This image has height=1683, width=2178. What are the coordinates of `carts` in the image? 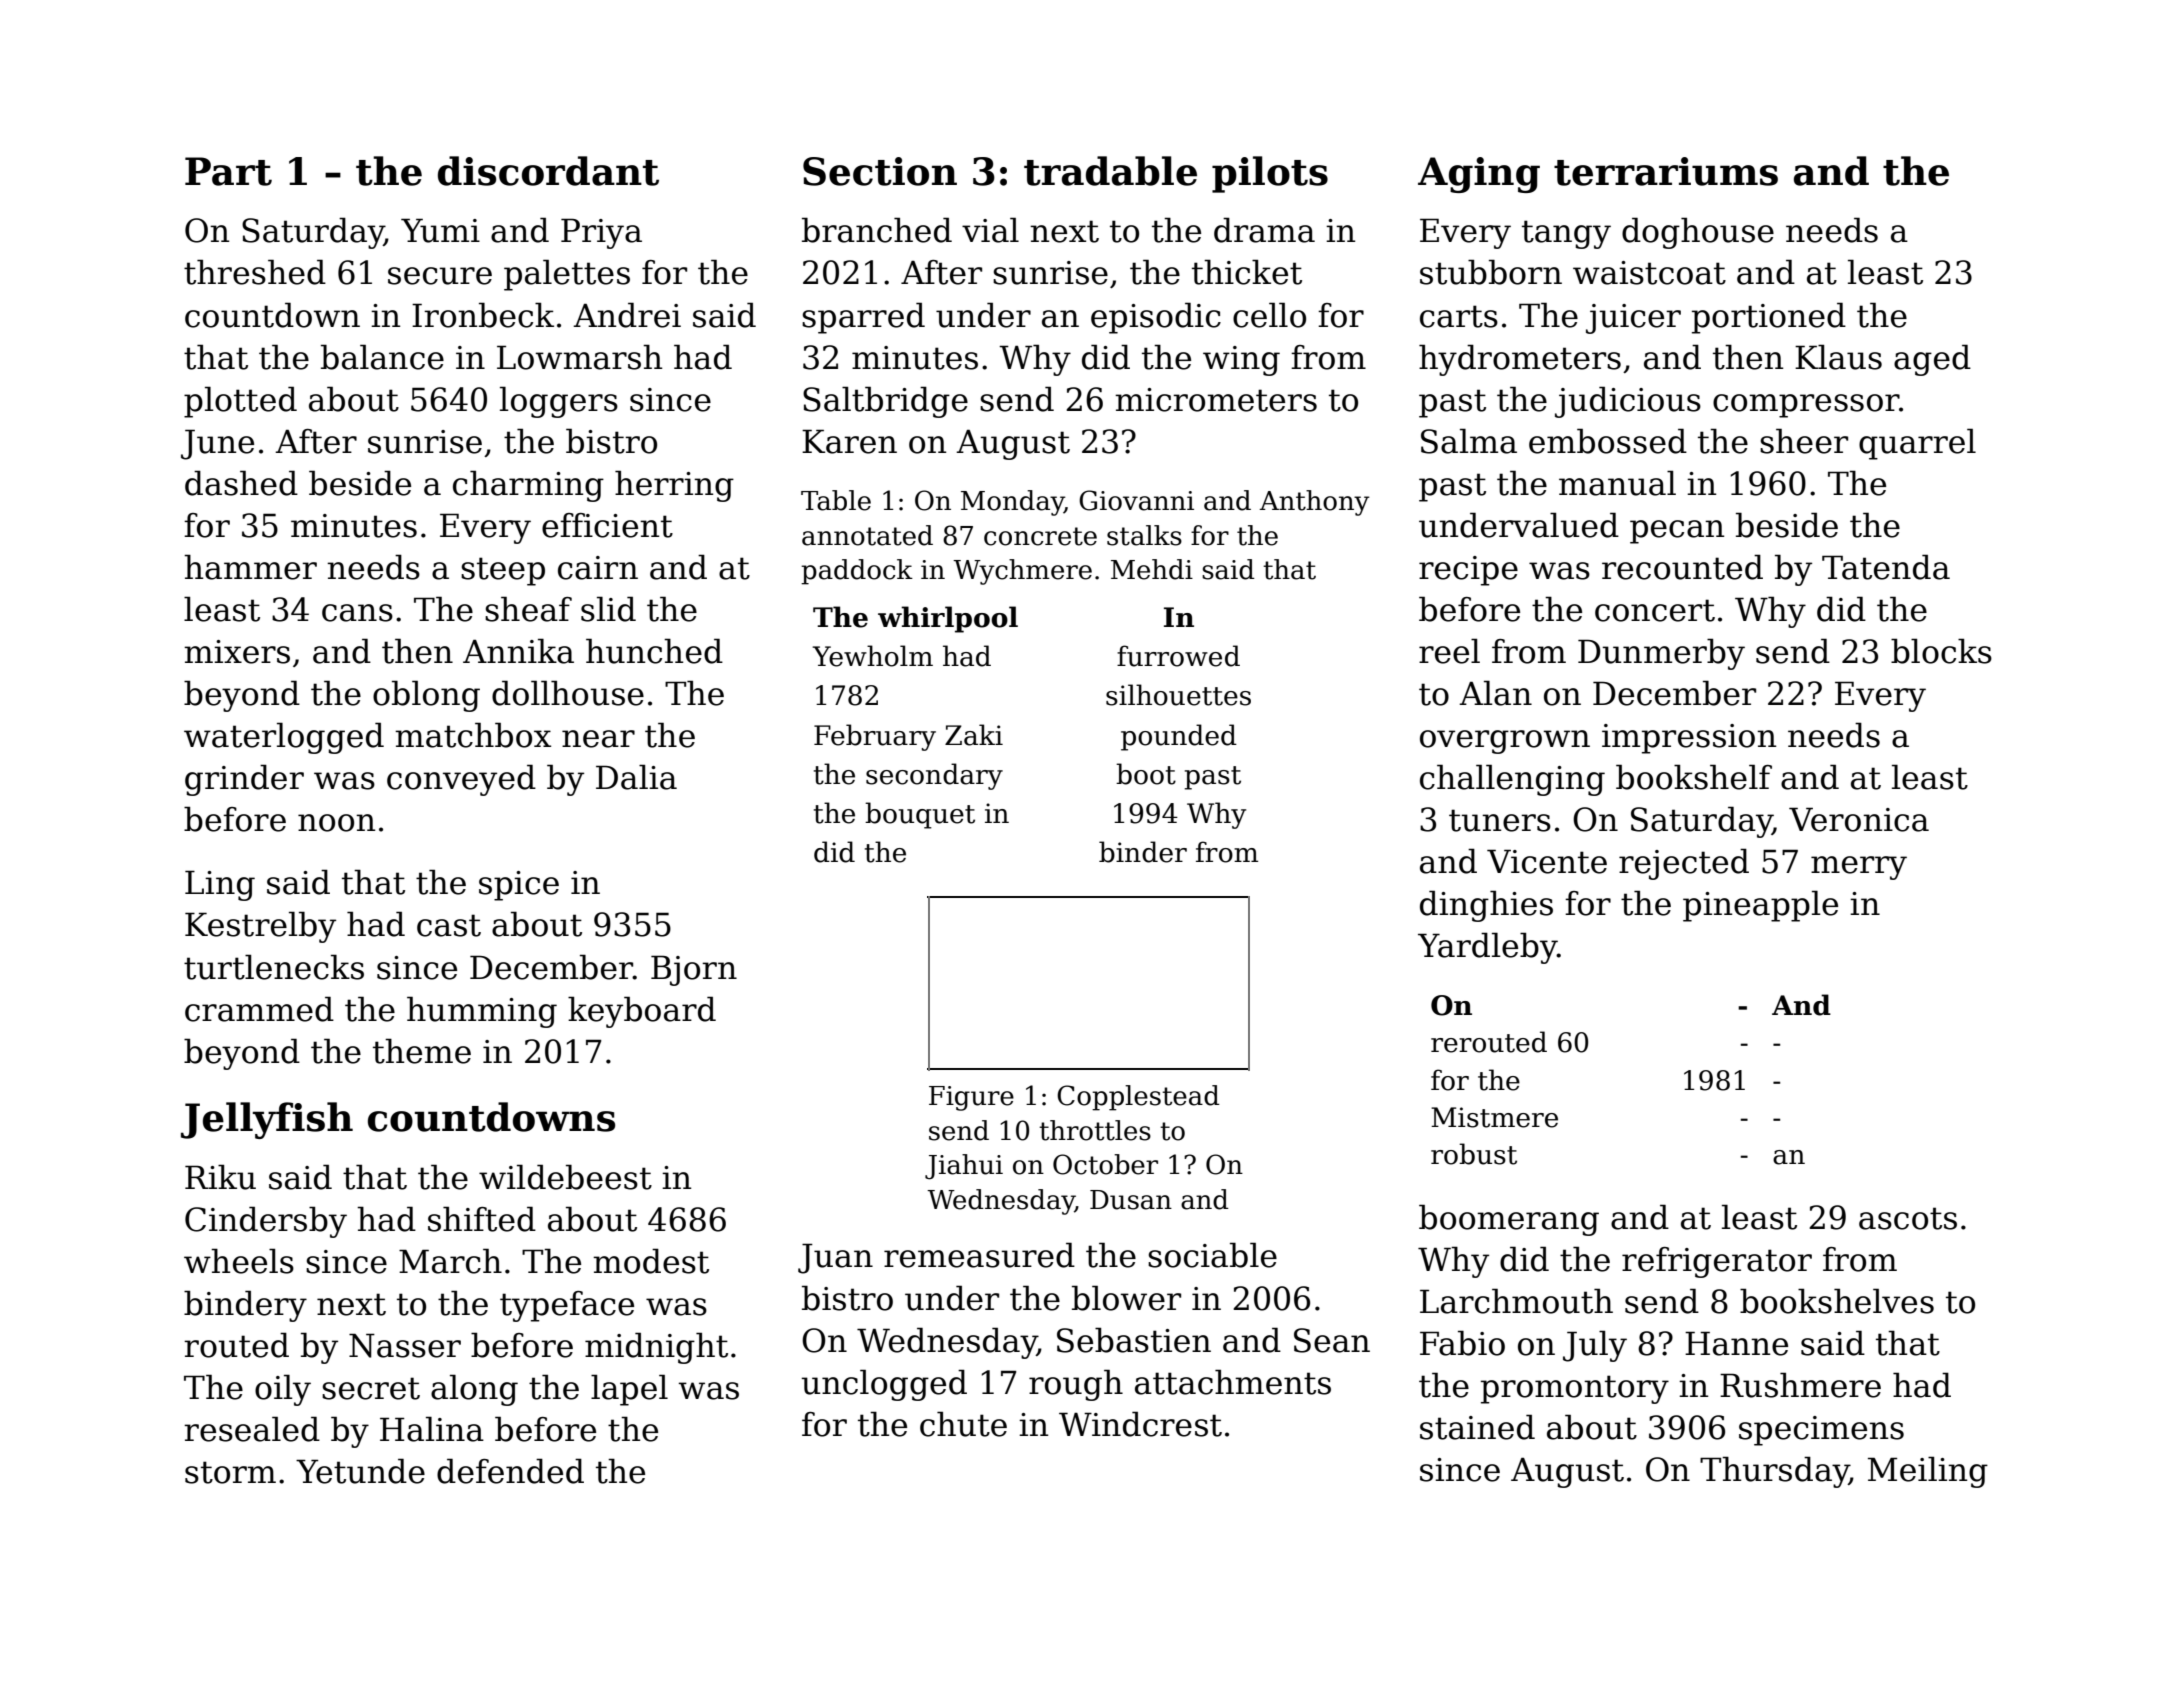 It's located at (1459, 316).
